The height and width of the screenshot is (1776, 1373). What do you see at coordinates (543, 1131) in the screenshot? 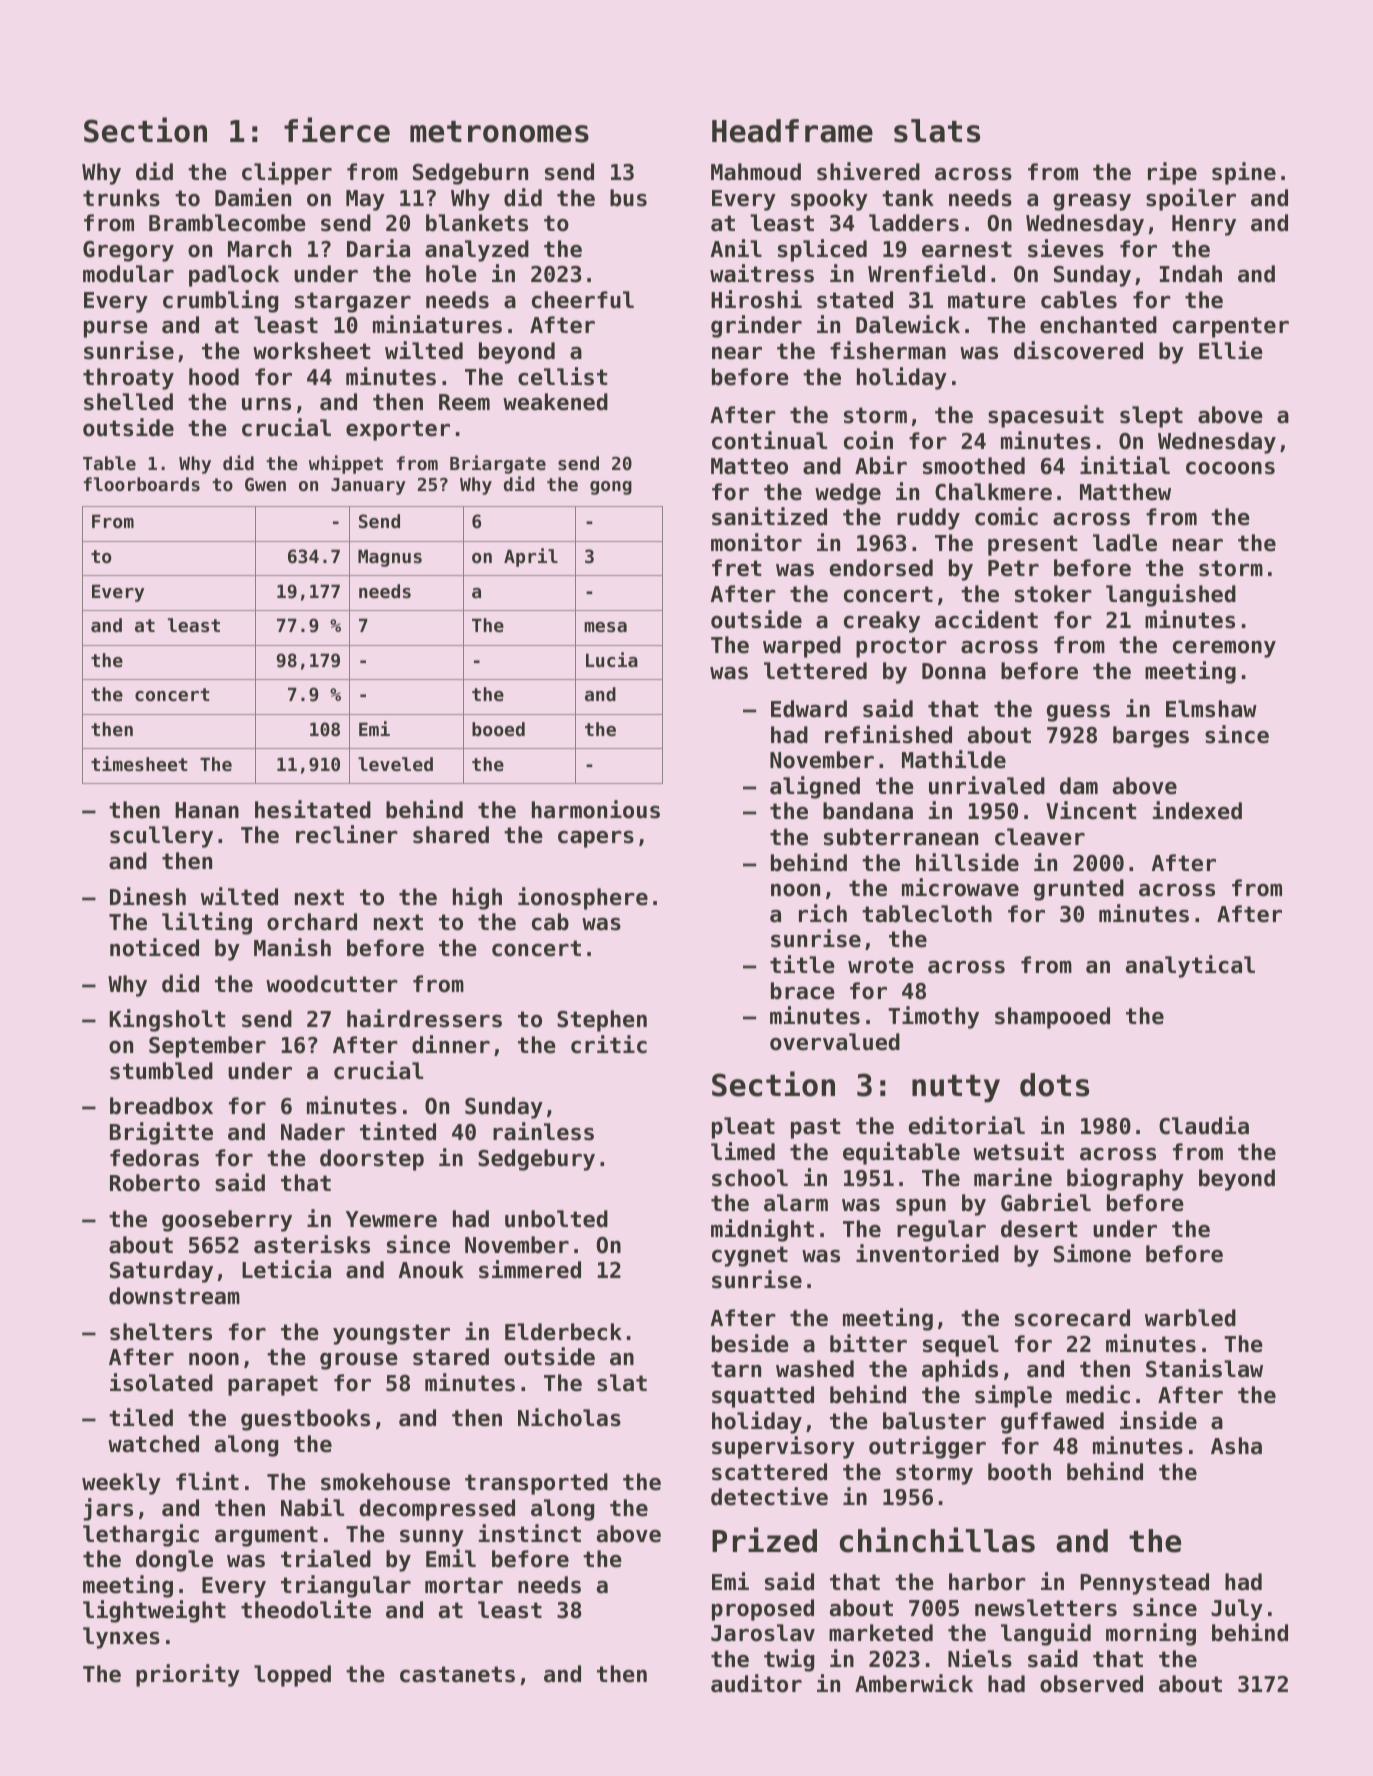
I see `rainless` at bounding box center [543, 1131].
